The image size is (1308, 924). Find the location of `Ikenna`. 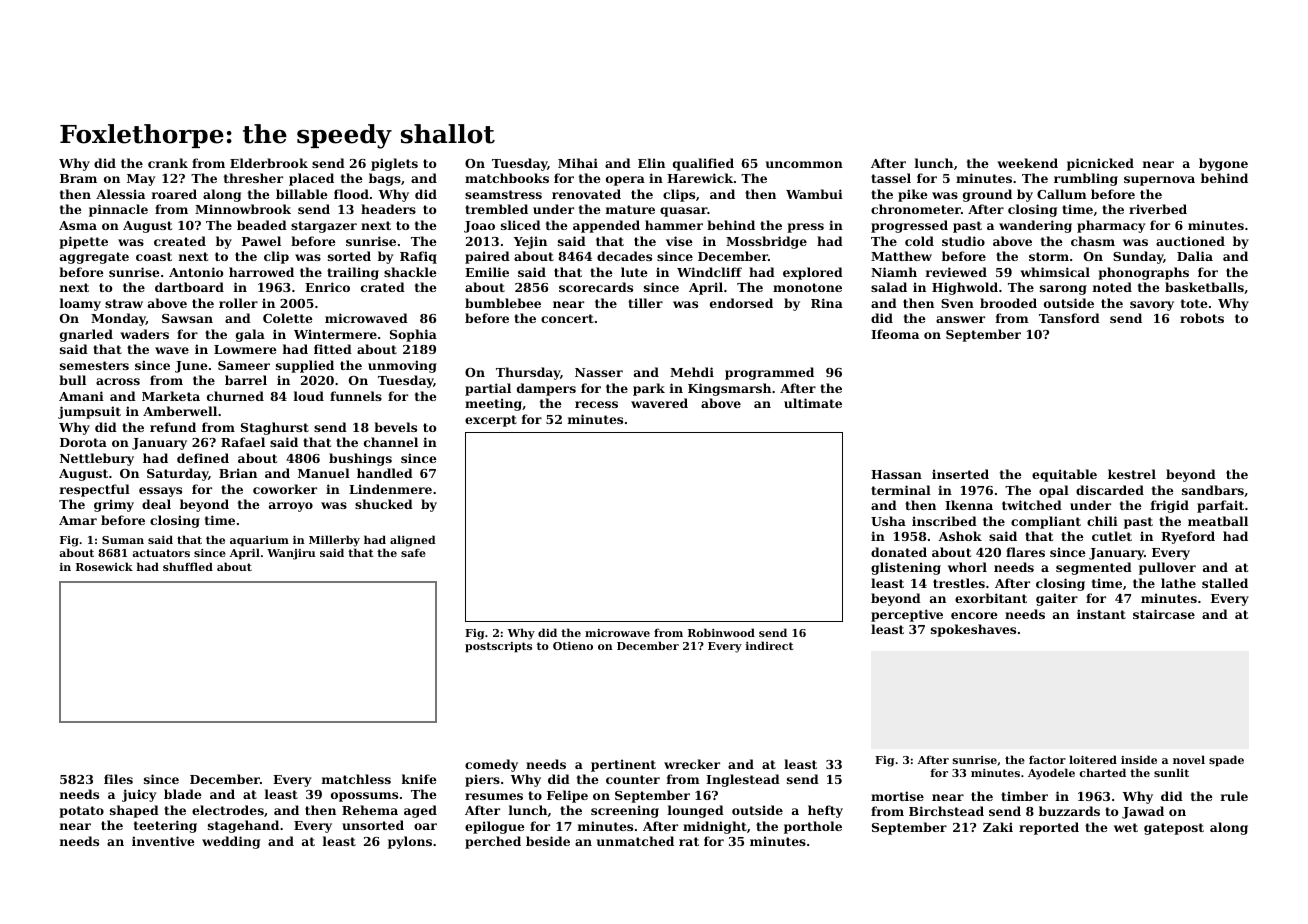

Ikenna is located at coordinates (969, 505).
